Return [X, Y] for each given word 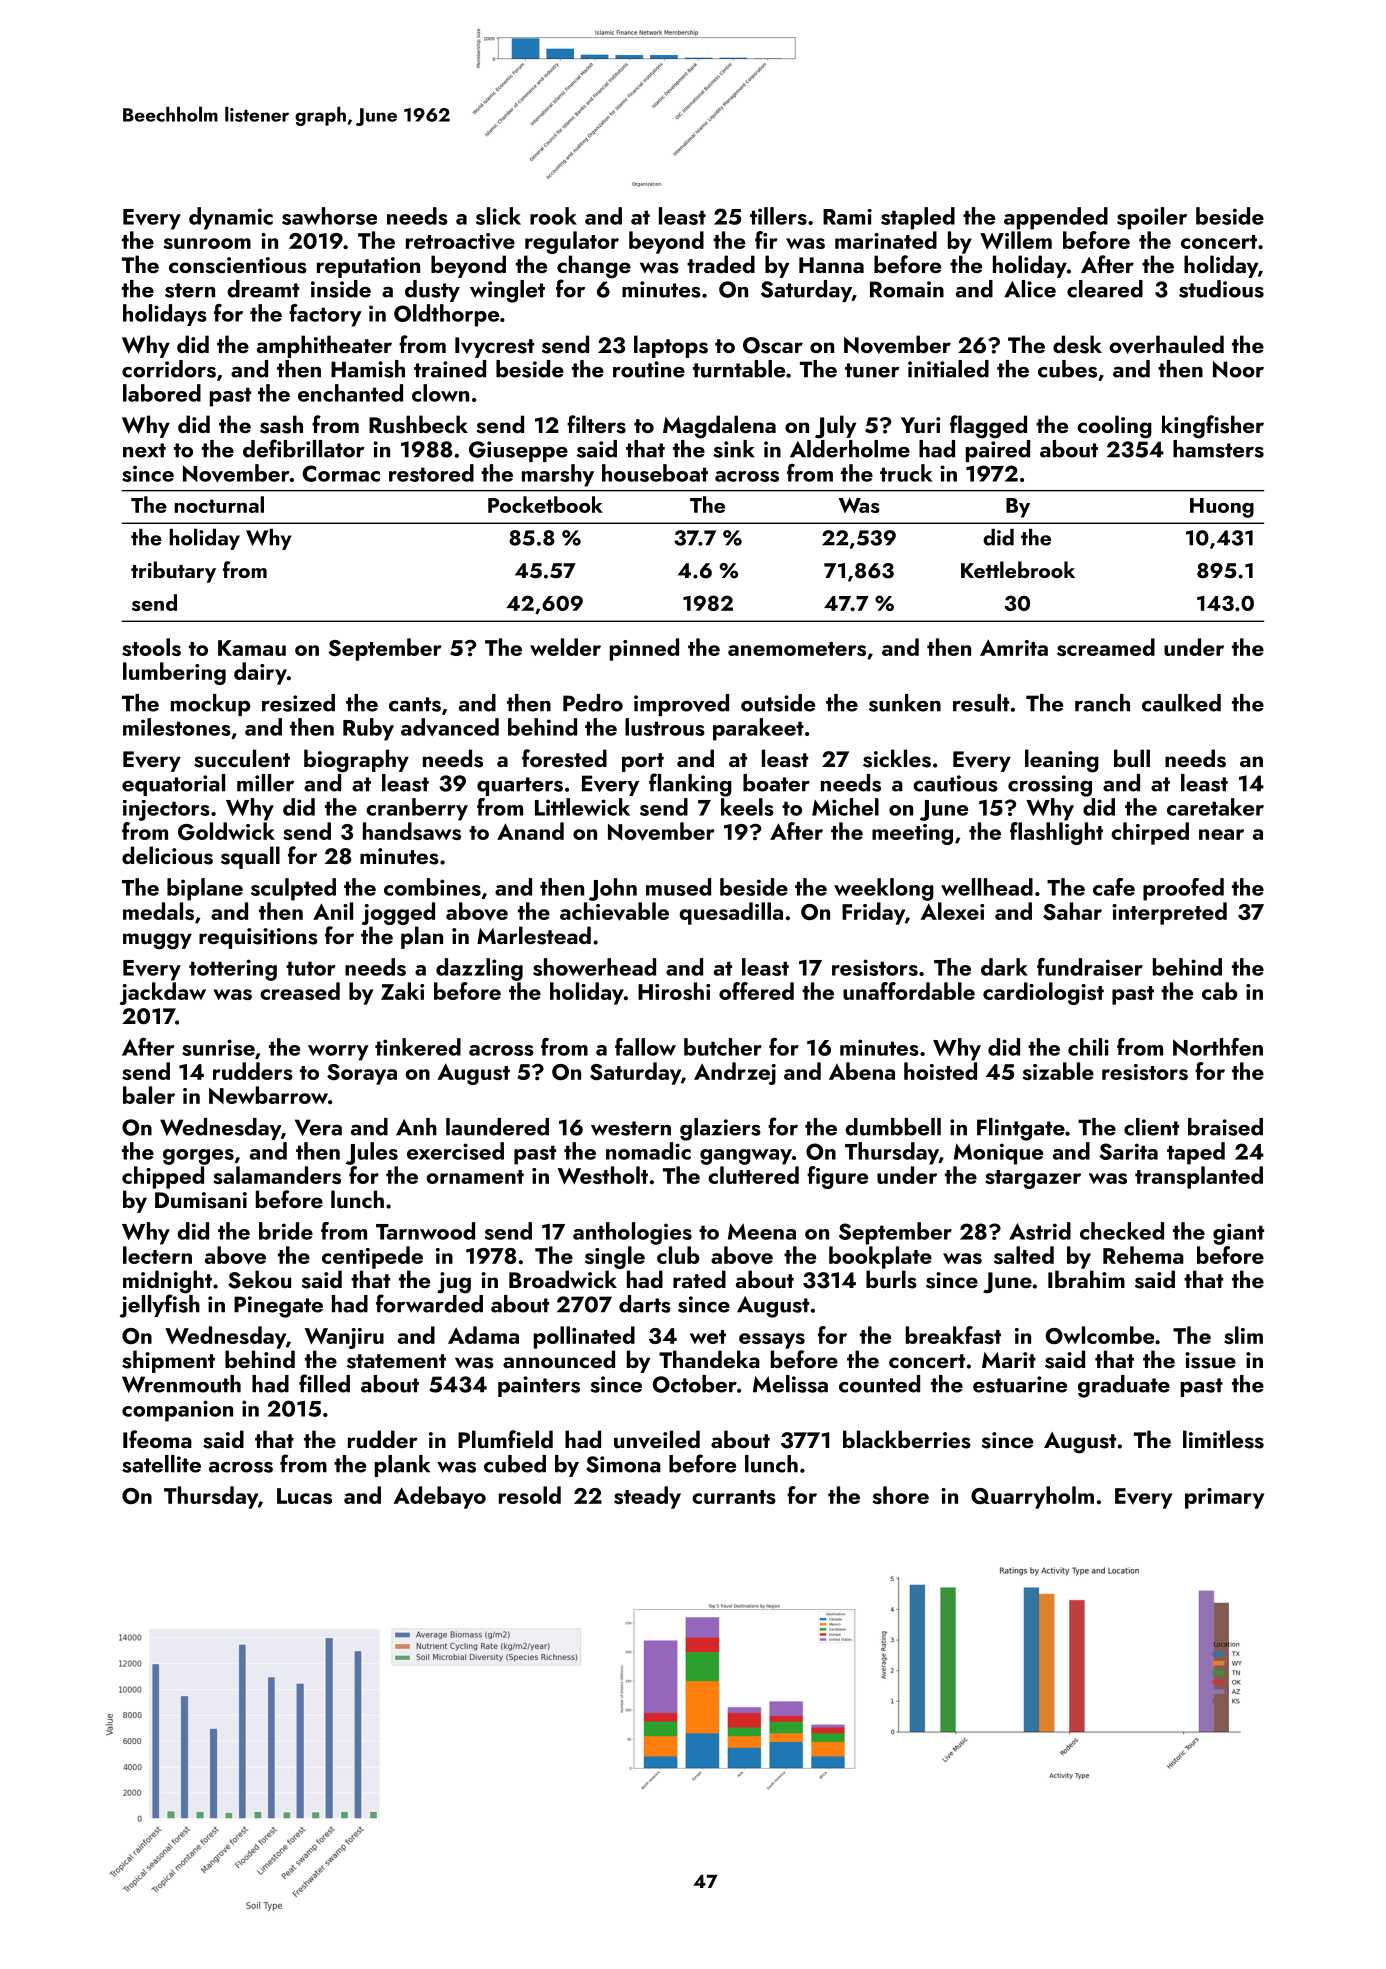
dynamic [231, 218]
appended [1056, 218]
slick [498, 216]
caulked [1181, 703]
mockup [210, 705]
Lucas [304, 1496]
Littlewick [582, 807]
